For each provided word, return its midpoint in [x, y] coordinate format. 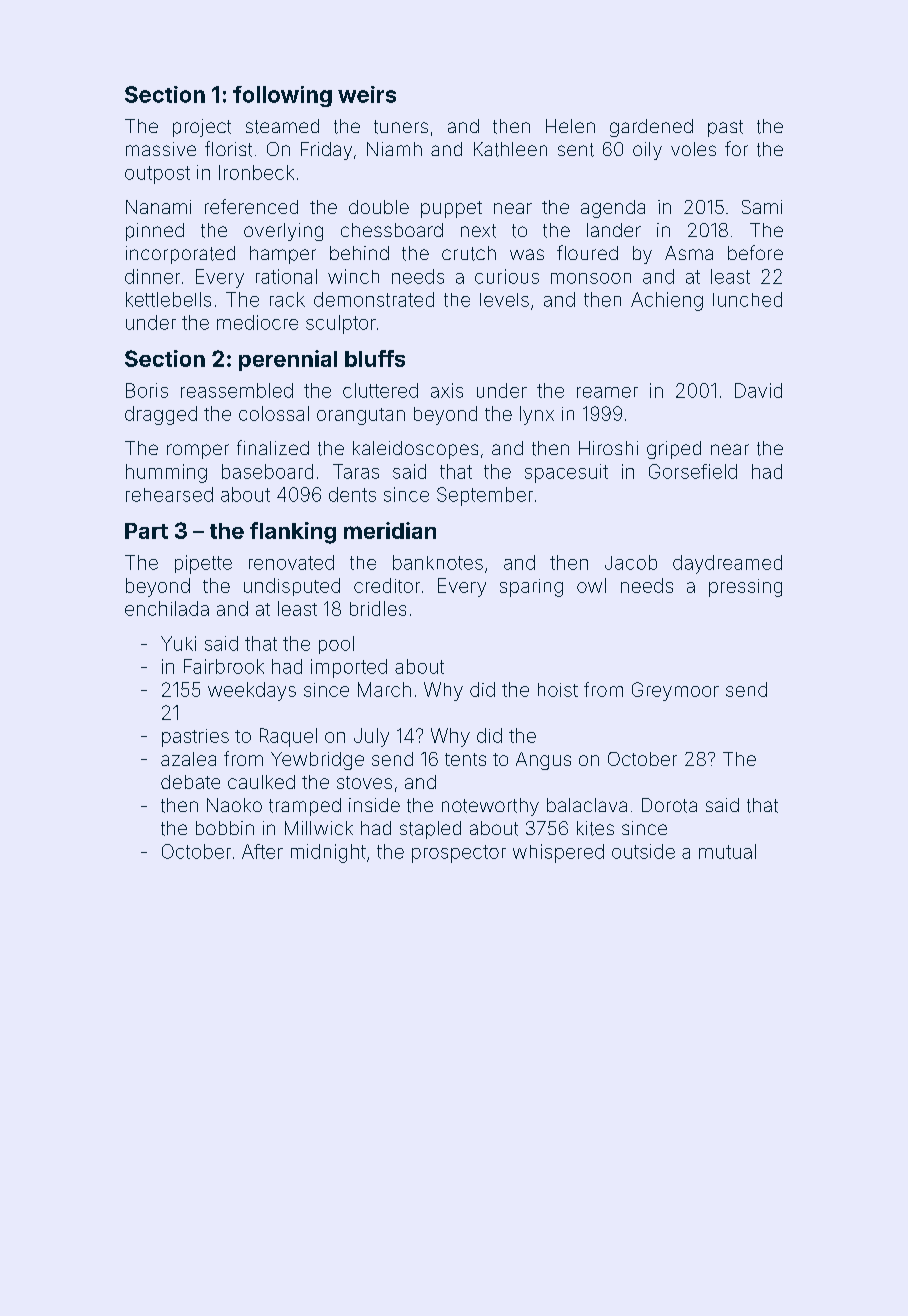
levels [504, 300]
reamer [607, 392]
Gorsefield [693, 471]
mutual [727, 851]
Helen [570, 126]
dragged [161, 415]
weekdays [252, 691]
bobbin [225, 828]
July [371, 737]
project [202, 128]
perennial [288, 360]
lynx [537, 415]
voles [693, 149]
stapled [430, 830]
